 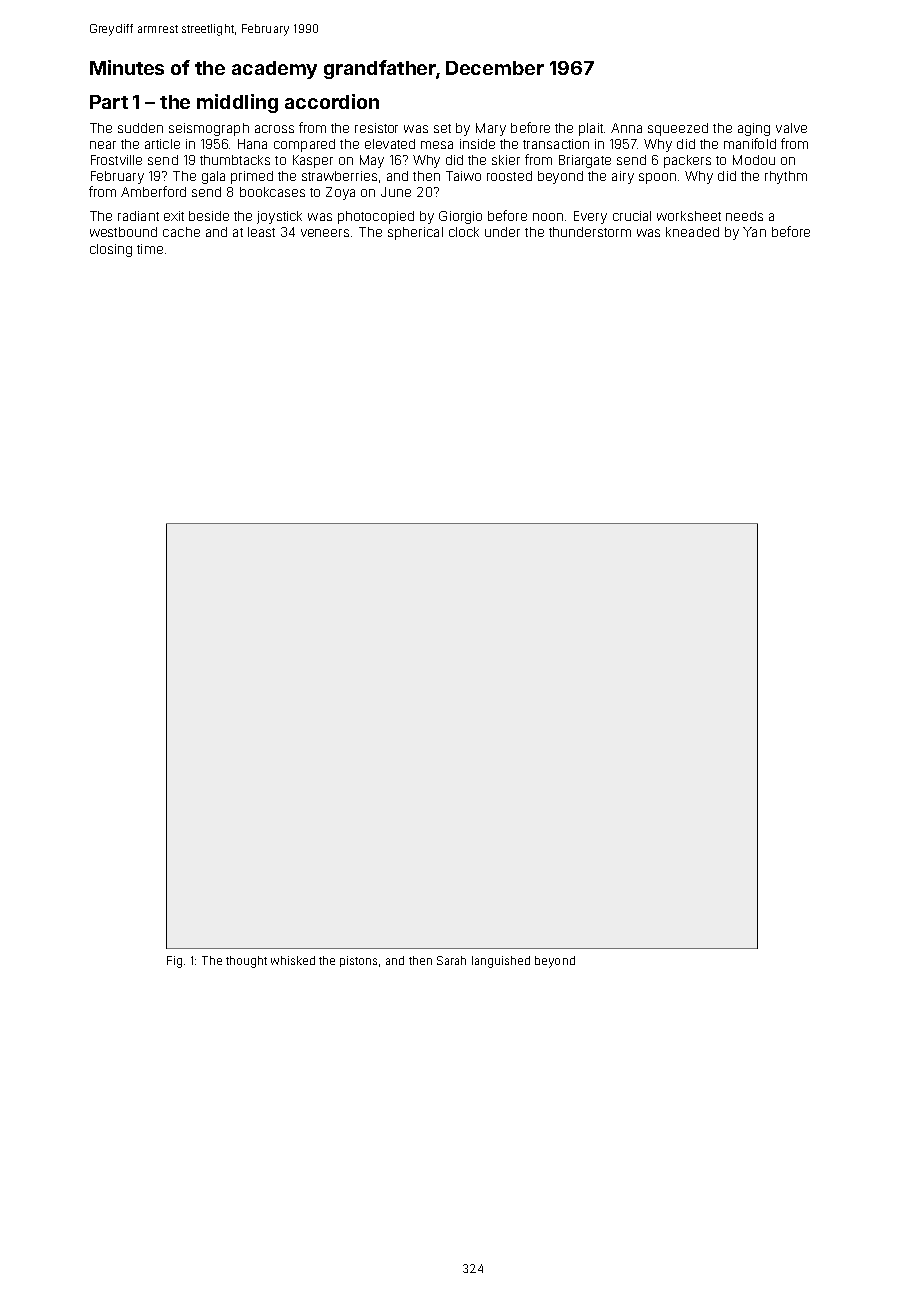 What do you see at coordinates (150, 249) in the screenshot?
I see `time` at bounding box center [150, 249].
